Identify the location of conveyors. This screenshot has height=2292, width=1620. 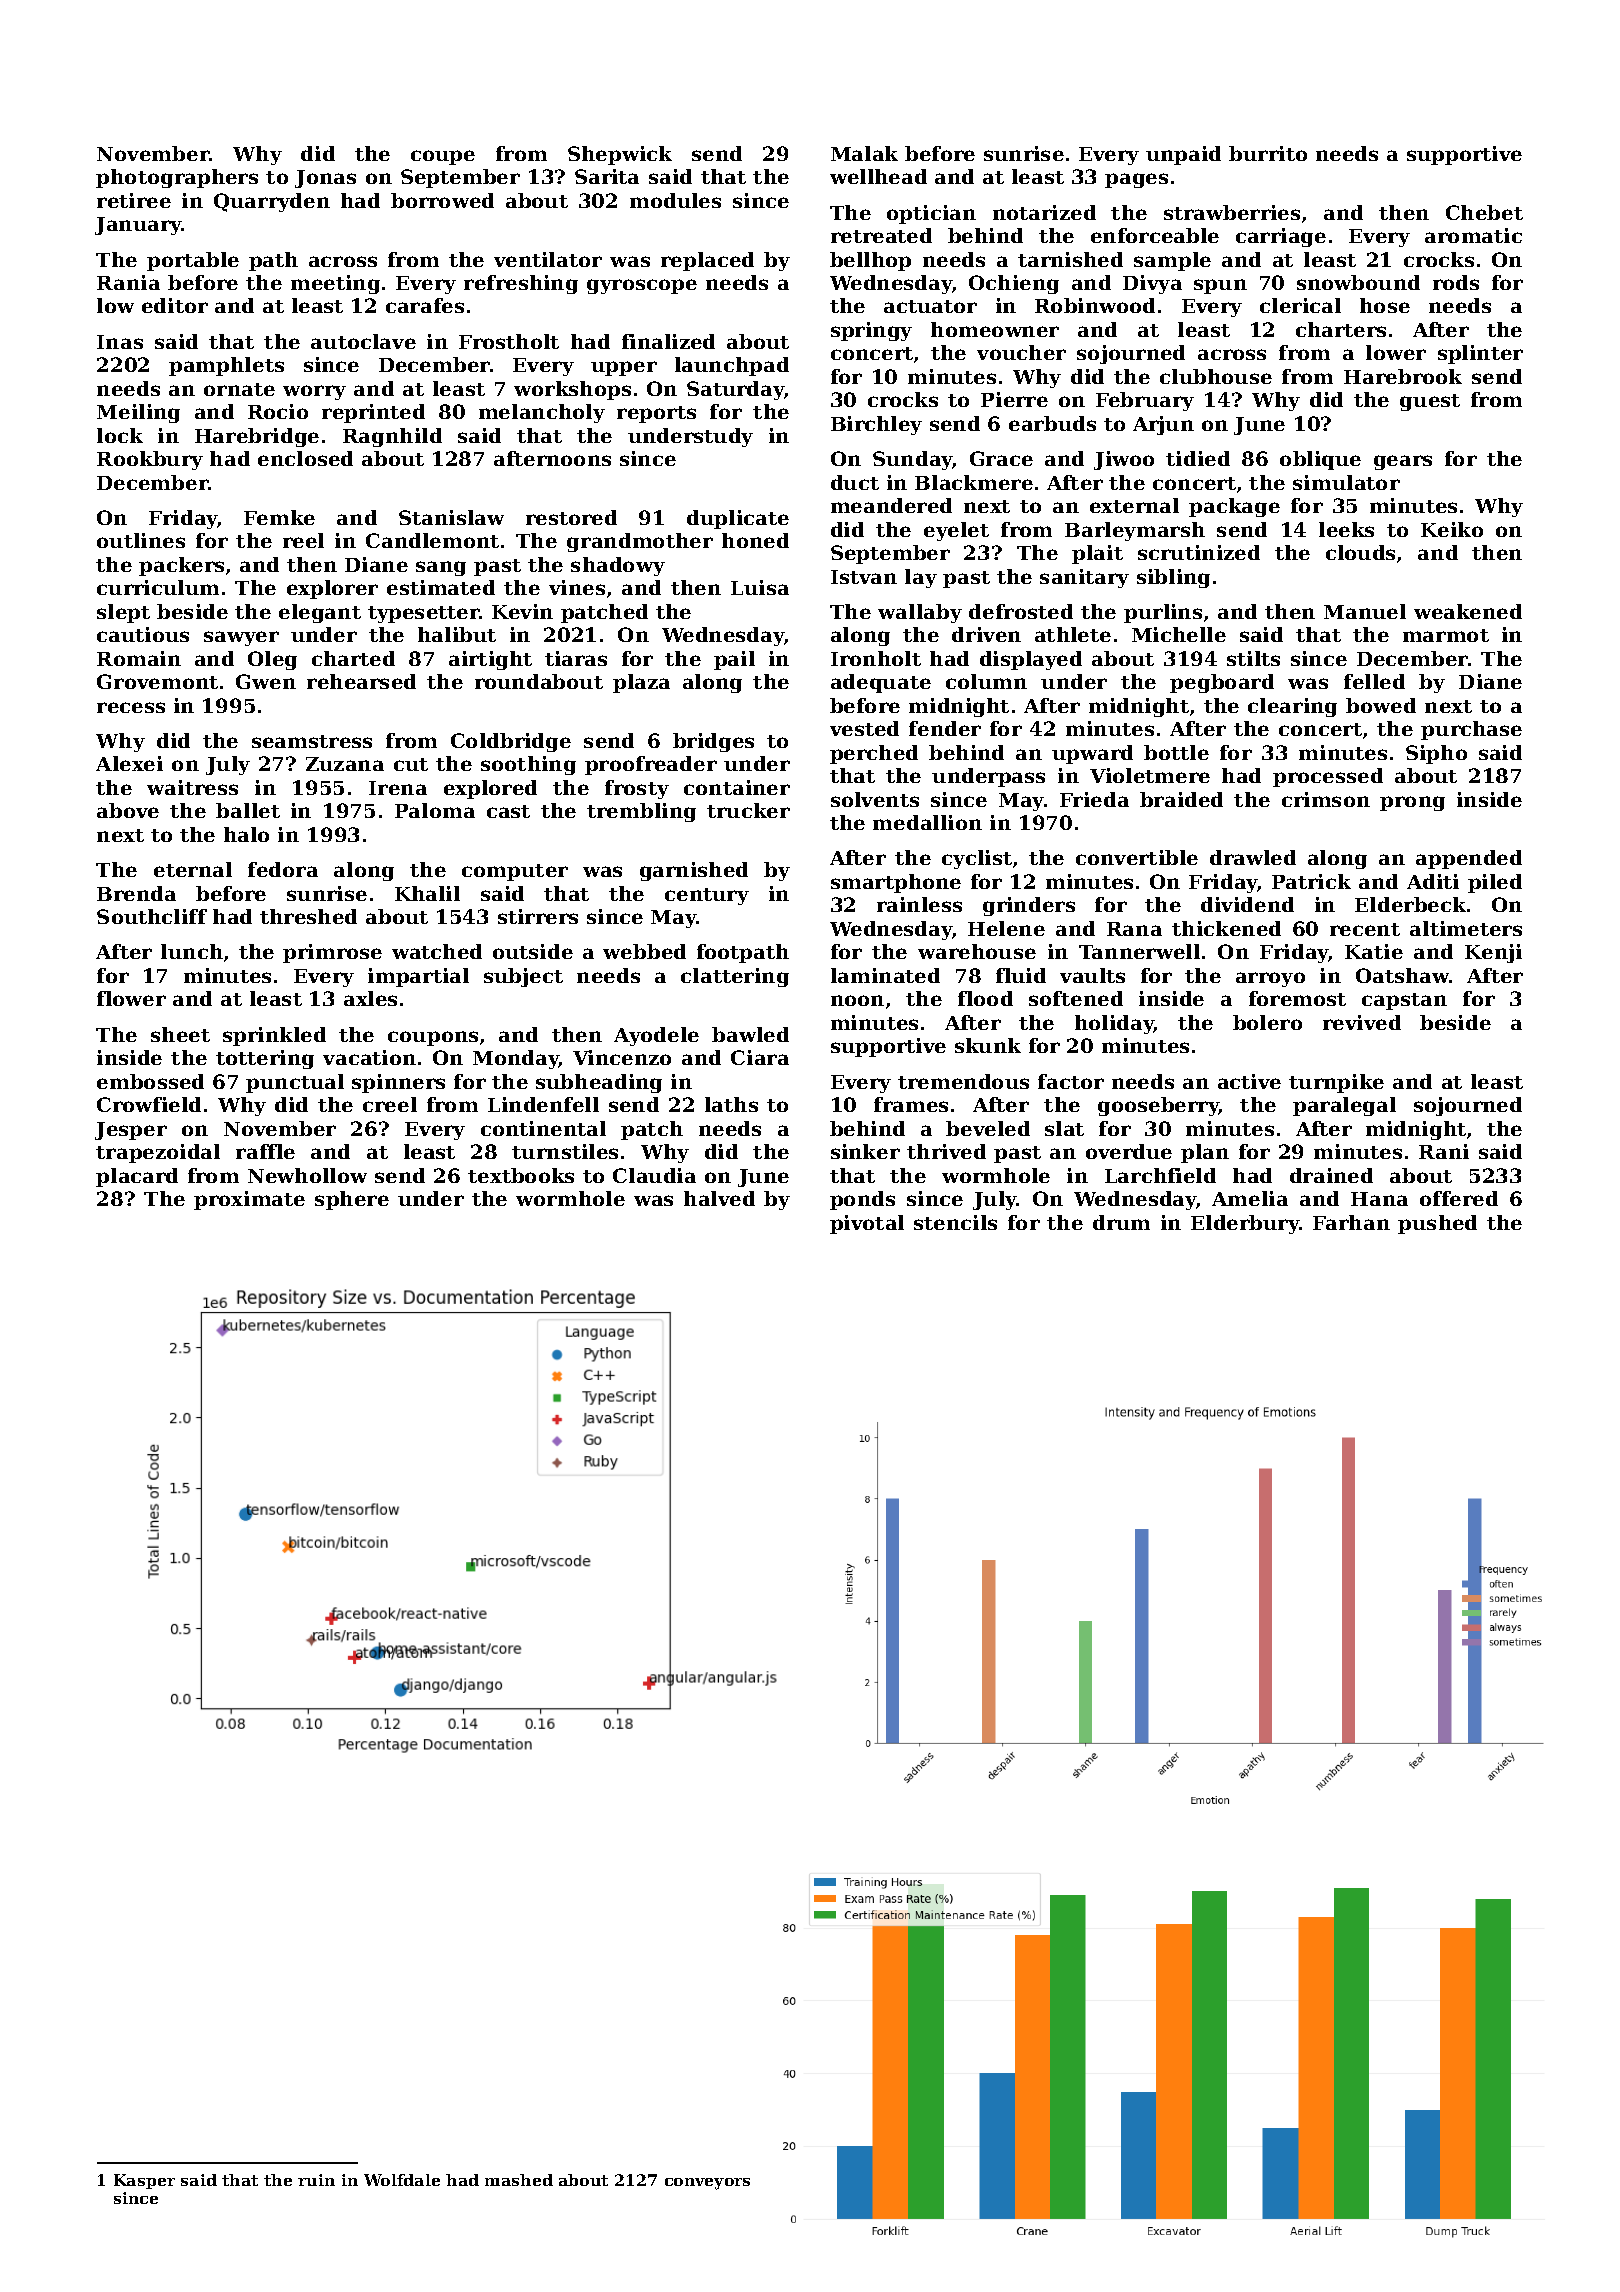
(707, 2184).
